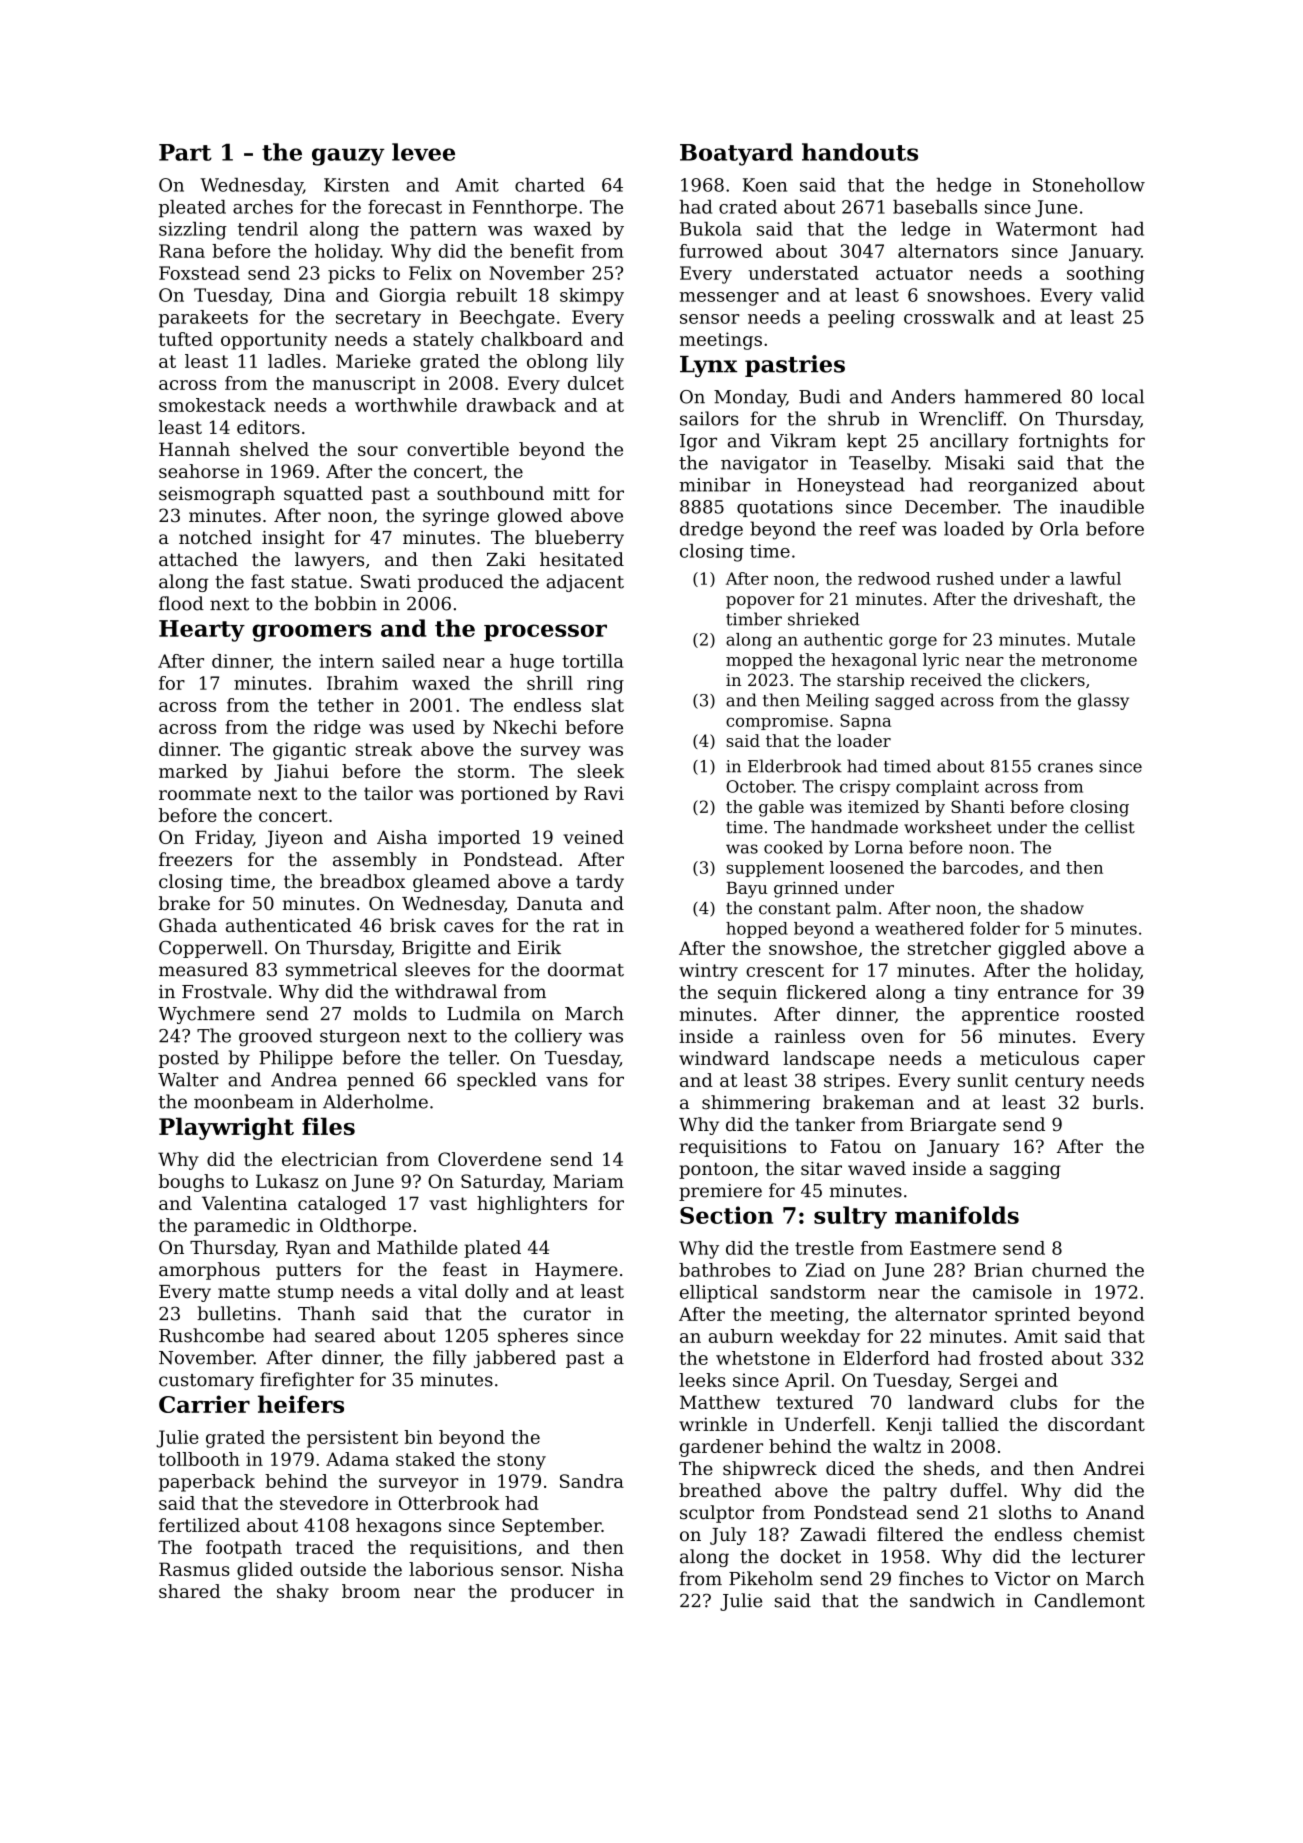  I want to click on charted, so click(550, 185).
